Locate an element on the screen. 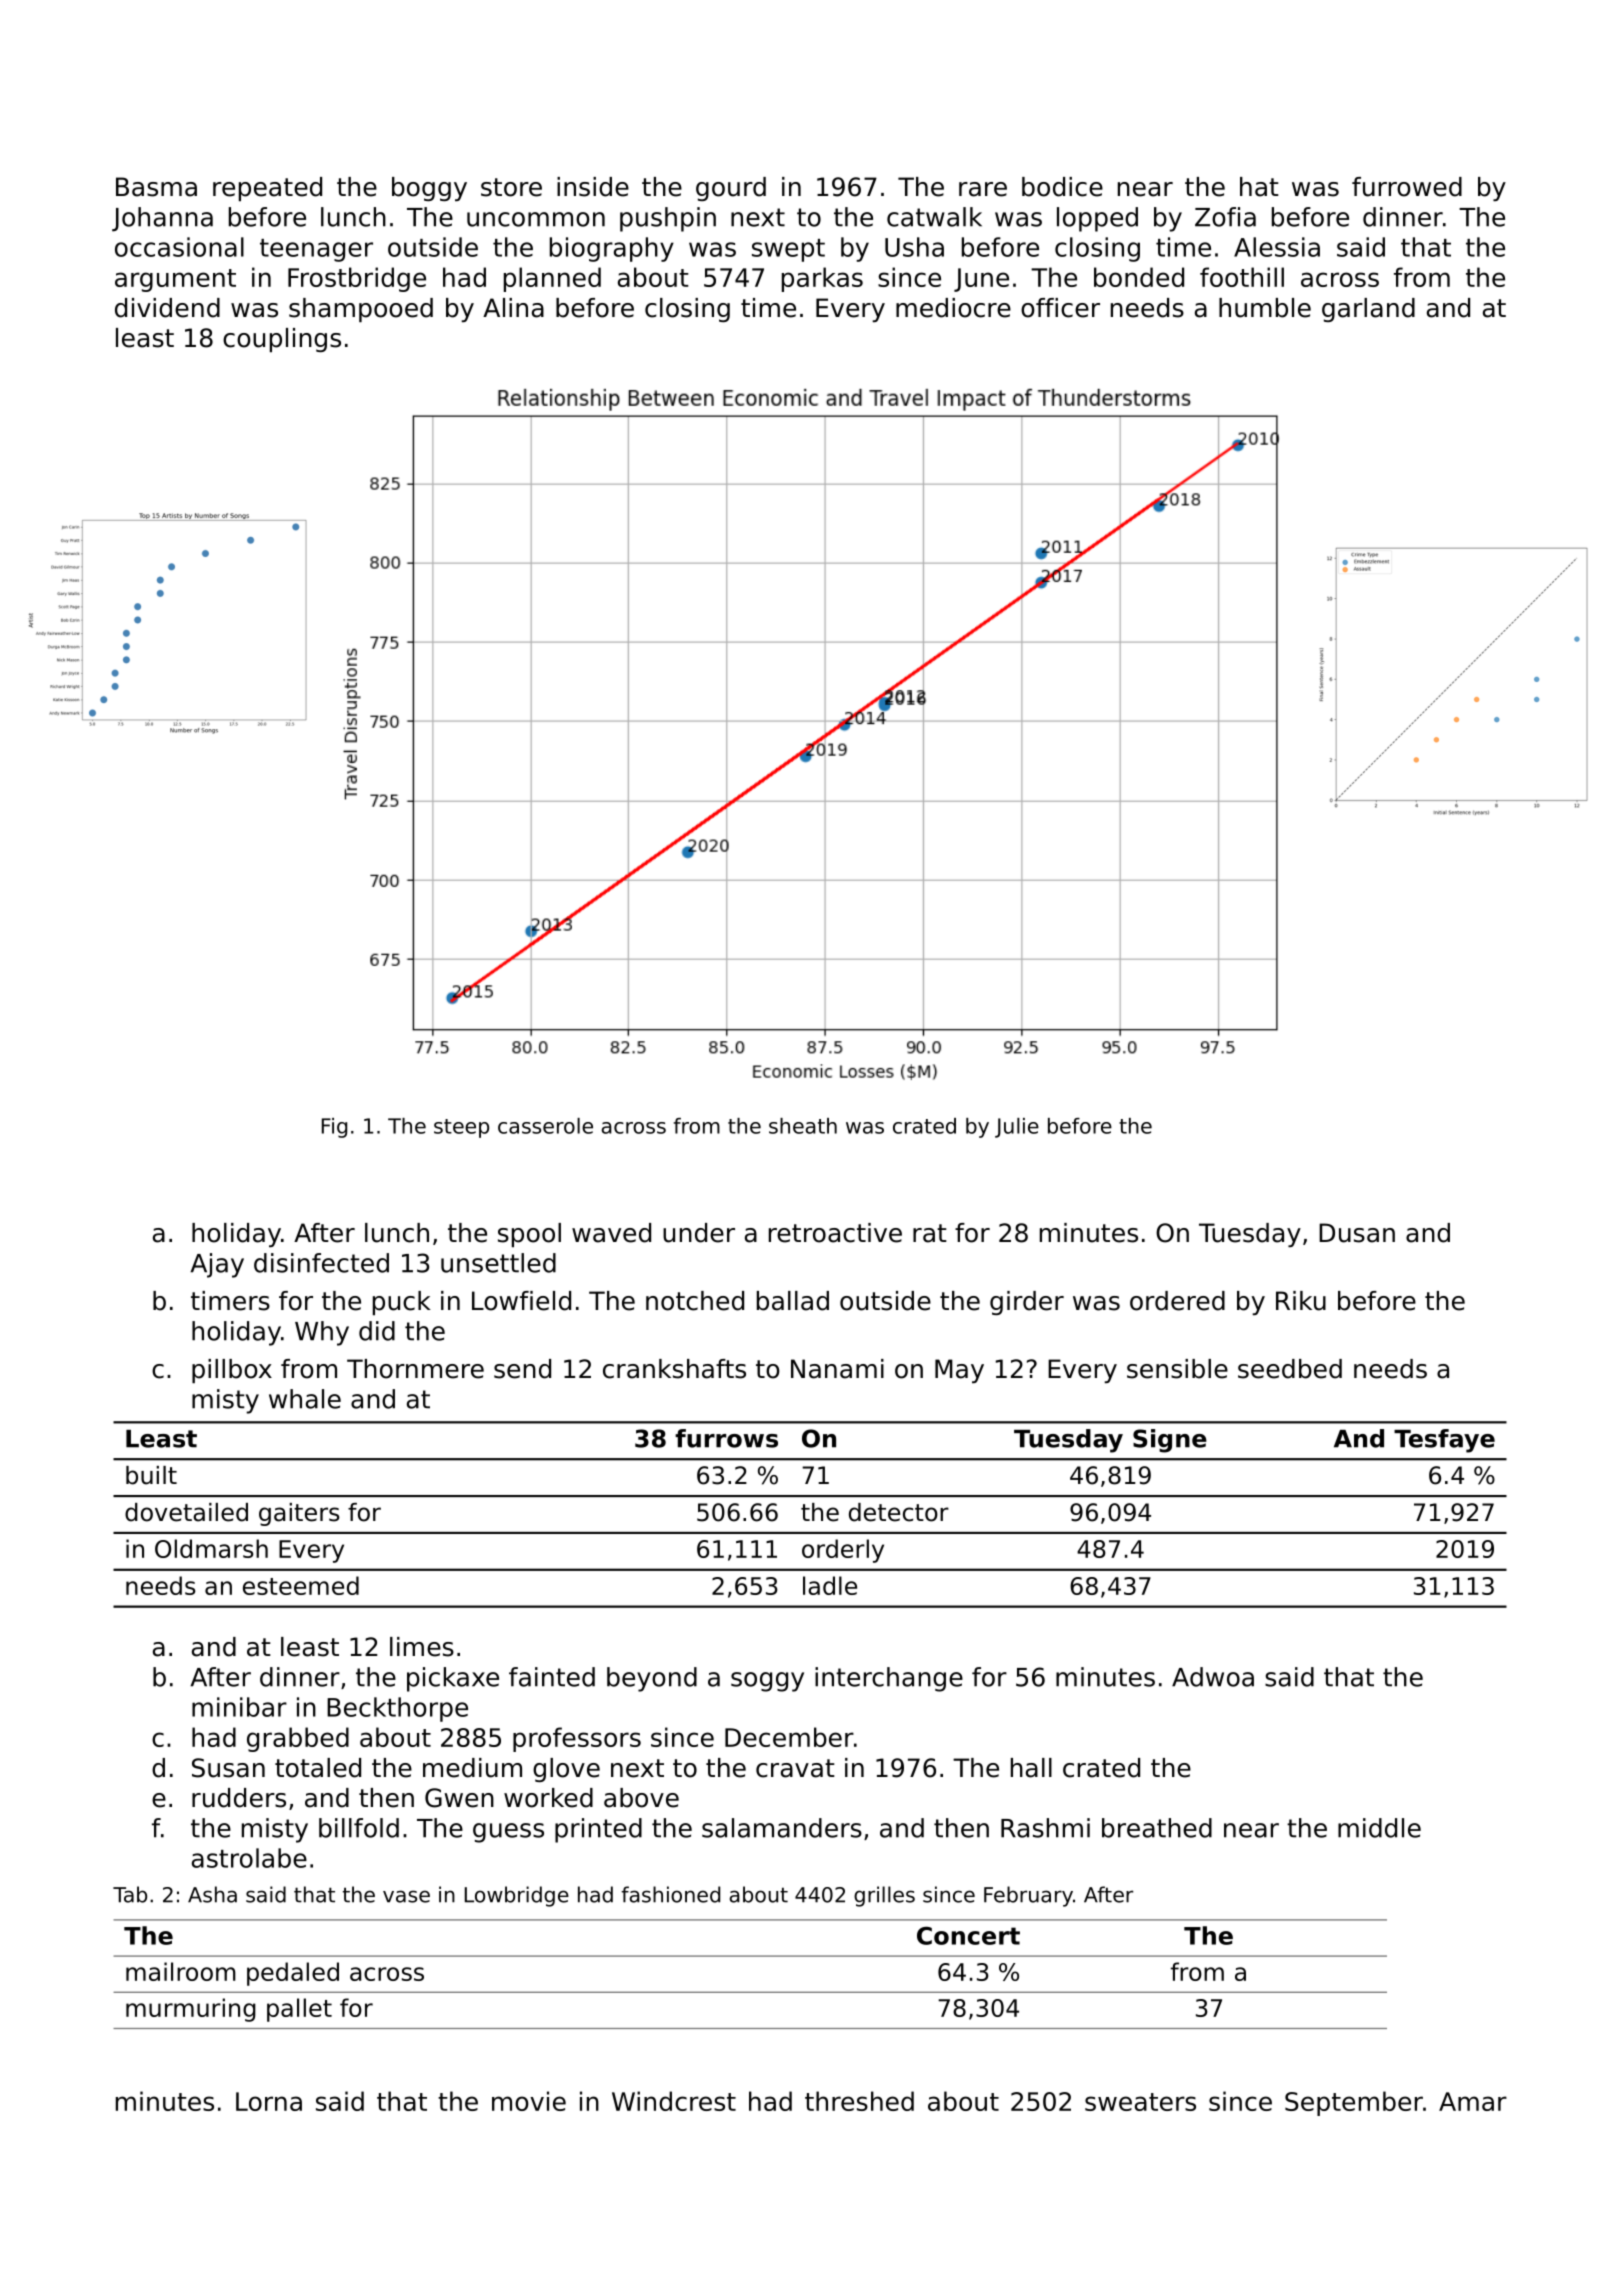 The image size is (1620, 2292). vase is located at coordinates (406, 1896).
